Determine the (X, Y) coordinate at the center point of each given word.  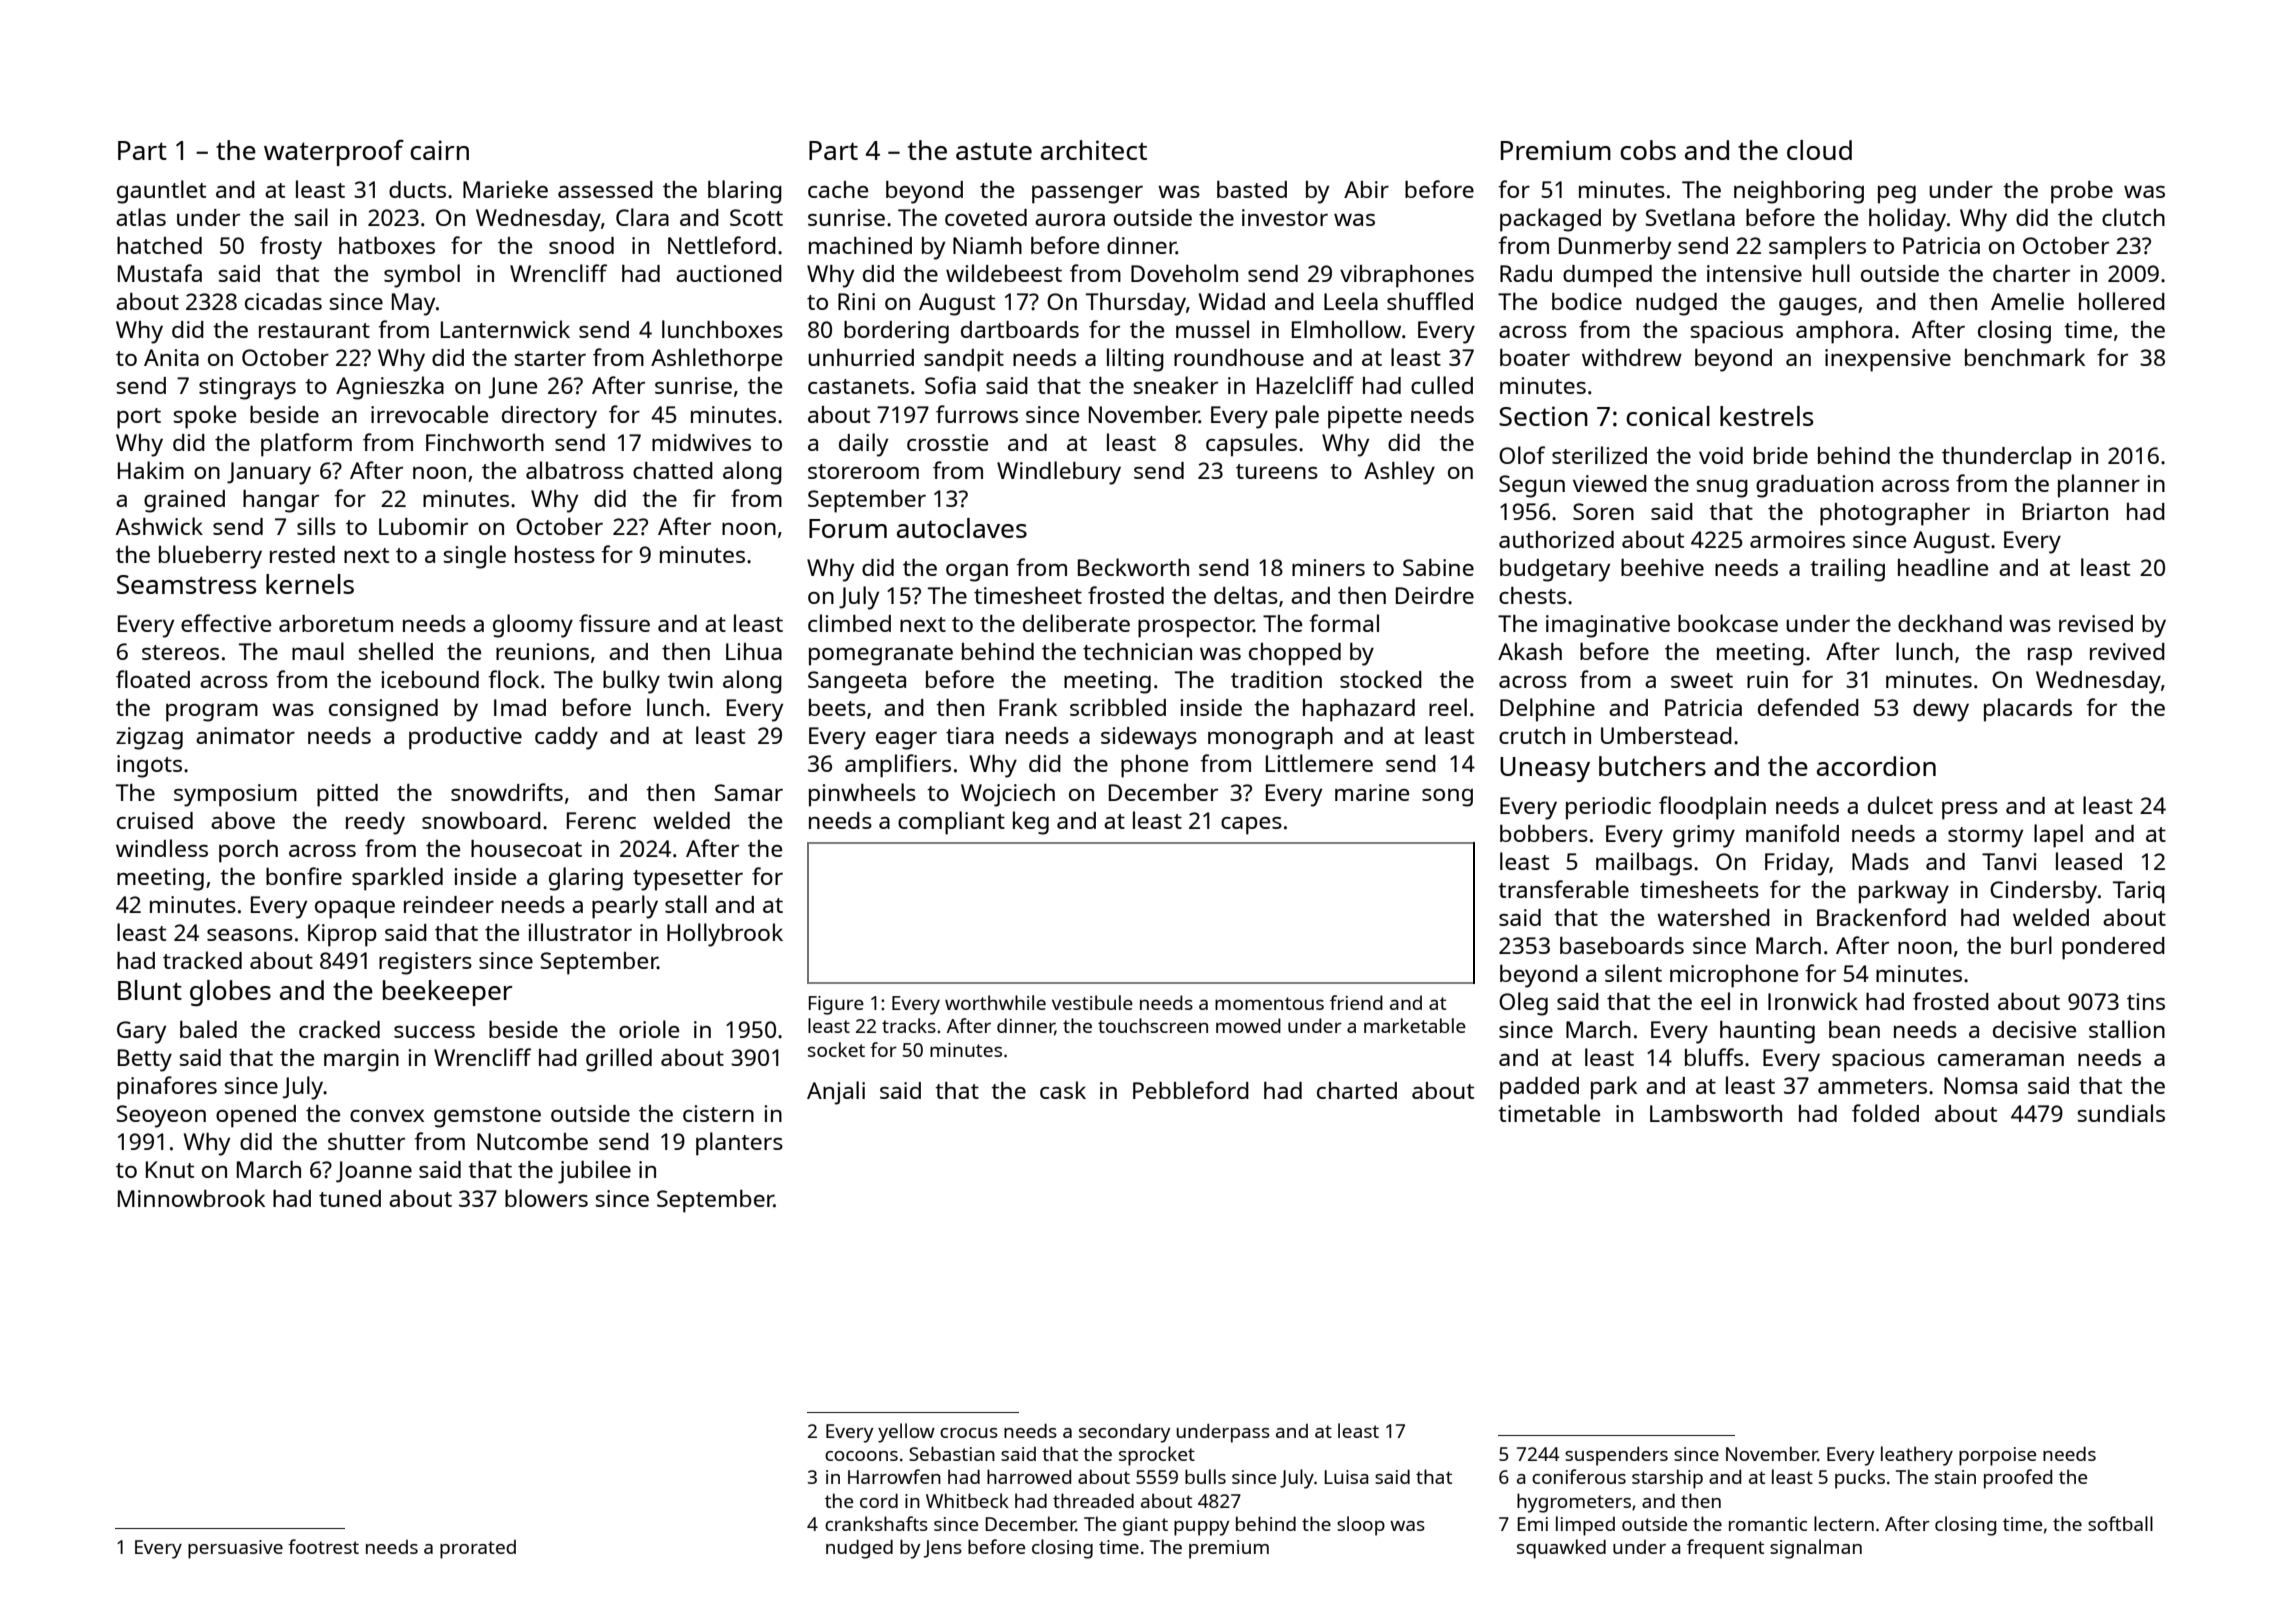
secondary (1125, 1433)
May (413, 304)
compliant (951, 823)
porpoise (1997, 1456)
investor (1285, 217)
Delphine (1547, 710)
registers (425, 963)
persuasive (235, 1549)
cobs (1648, 150)
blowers (546, 1198)
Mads (1880, 861)
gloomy (533, 626)
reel (1448, 707)
